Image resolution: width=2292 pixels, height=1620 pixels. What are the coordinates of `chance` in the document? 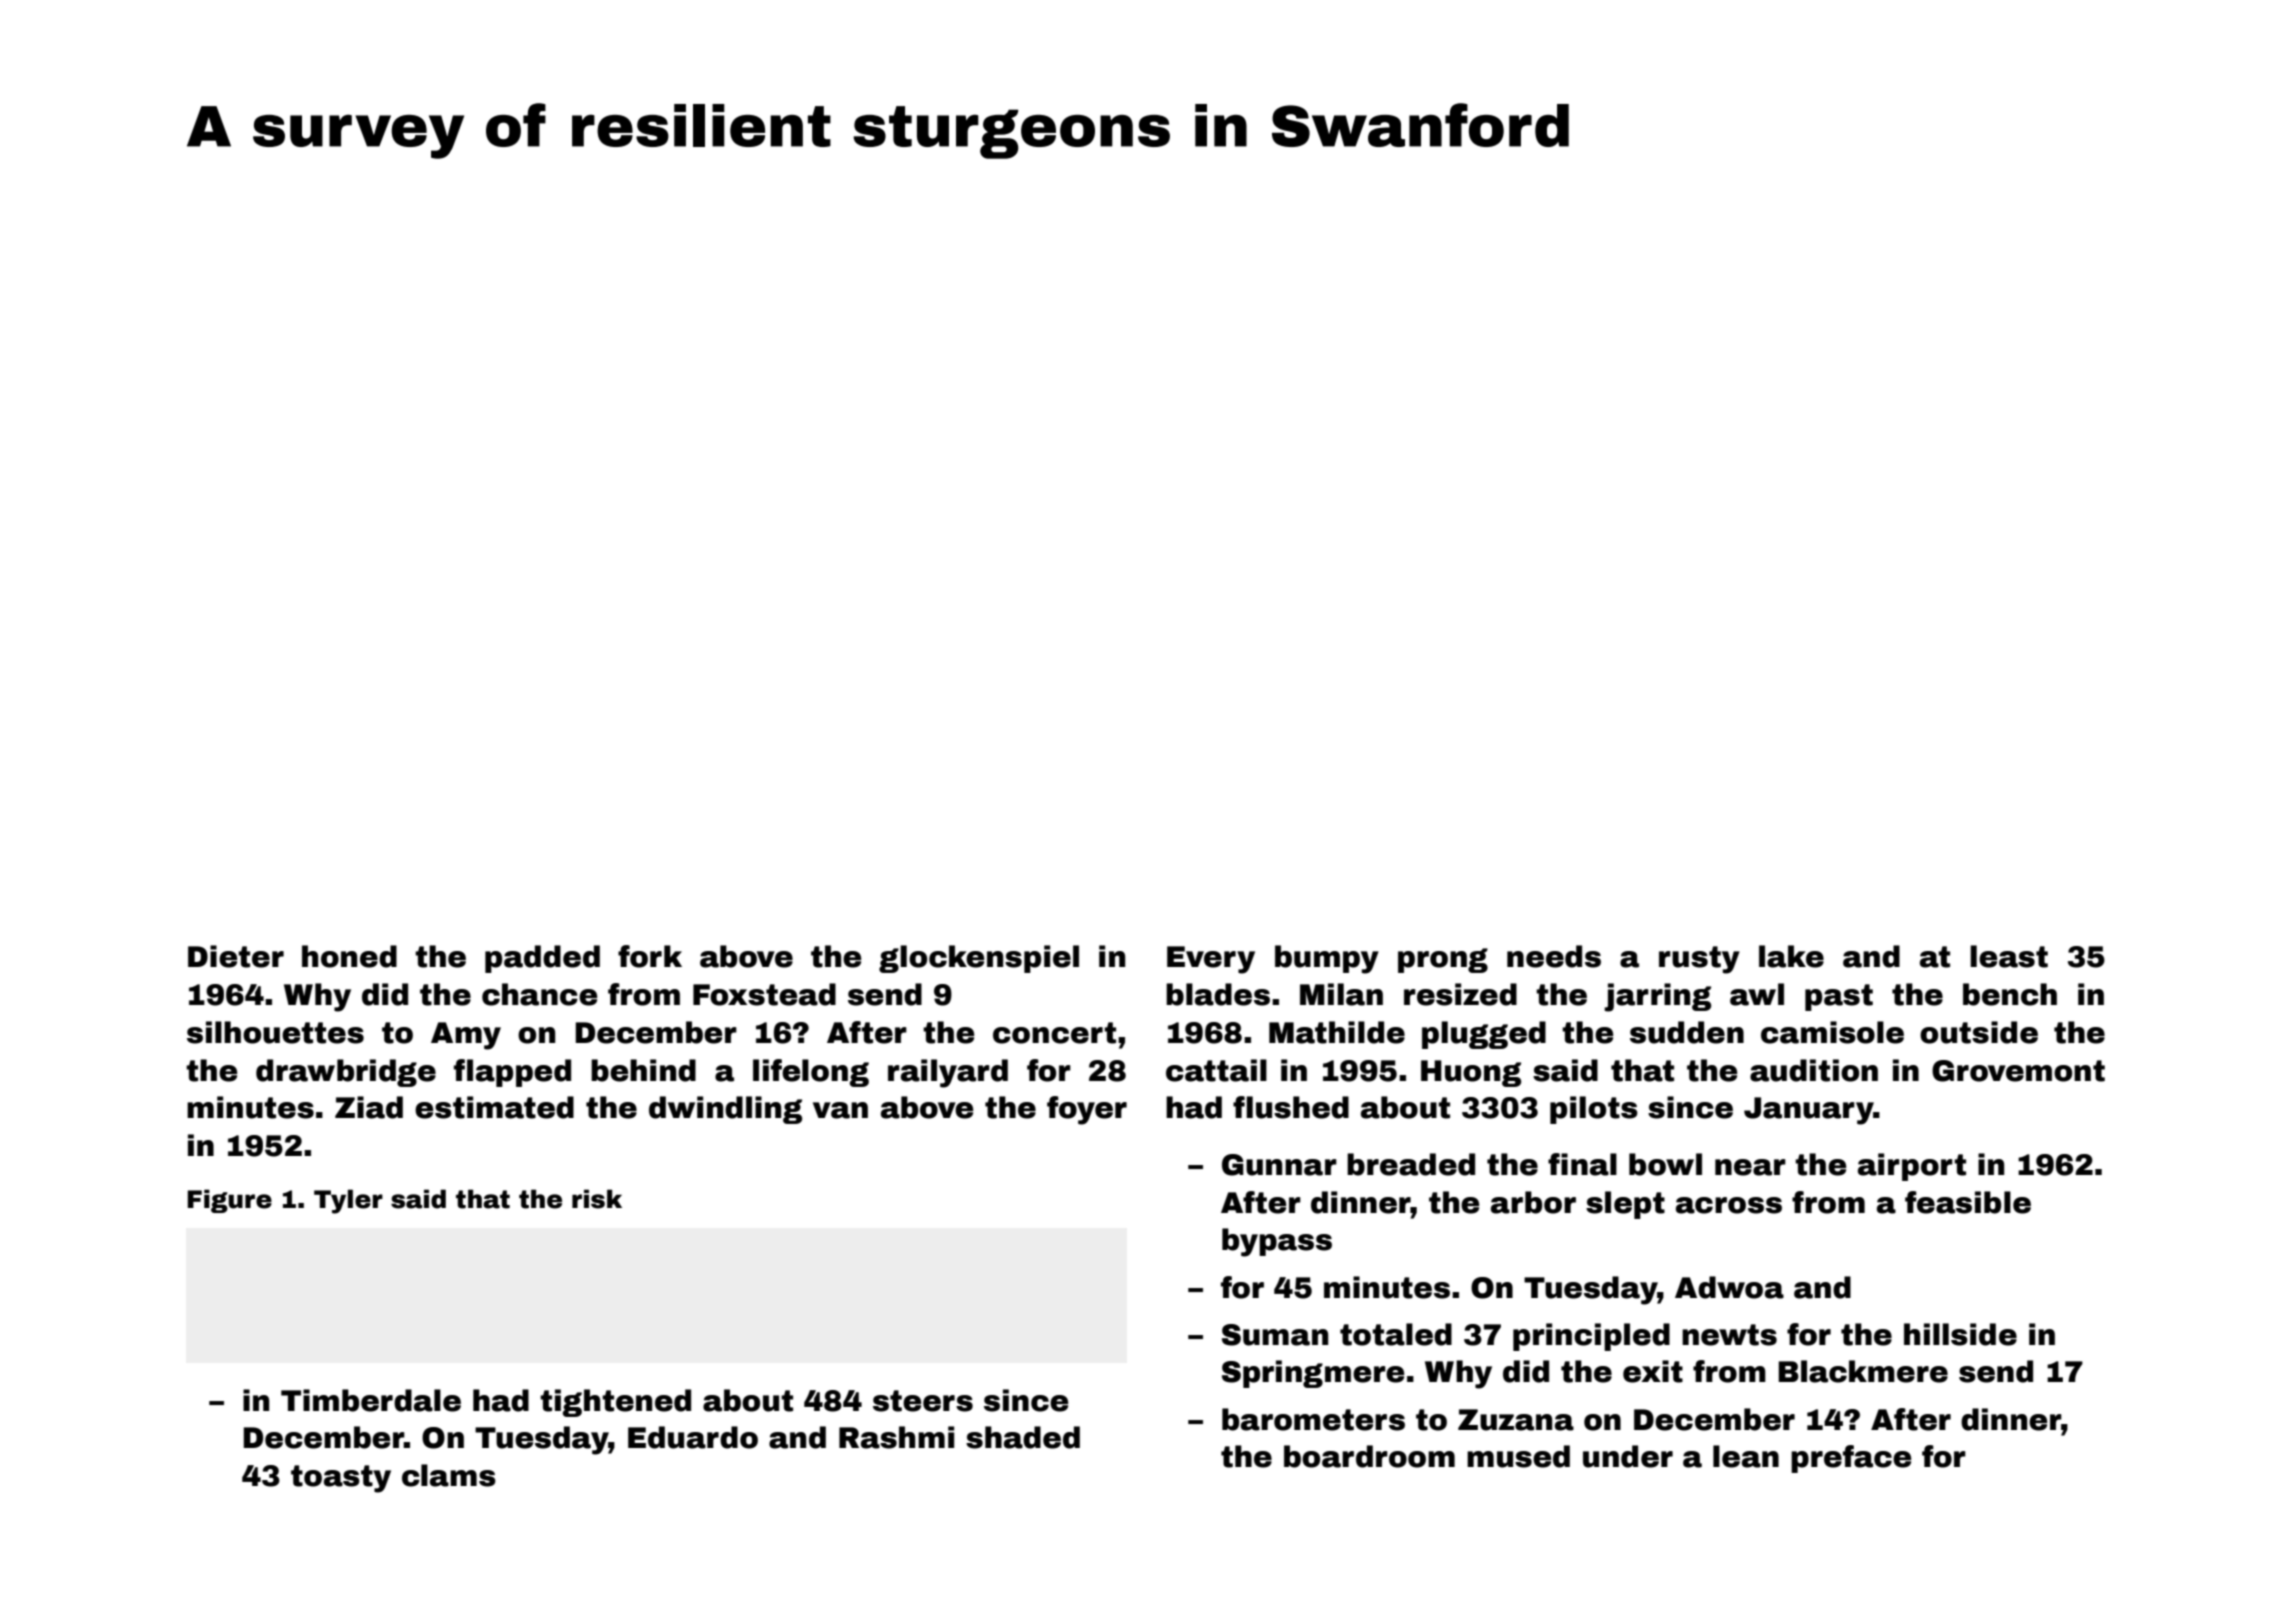 It's located at (539, 994).
